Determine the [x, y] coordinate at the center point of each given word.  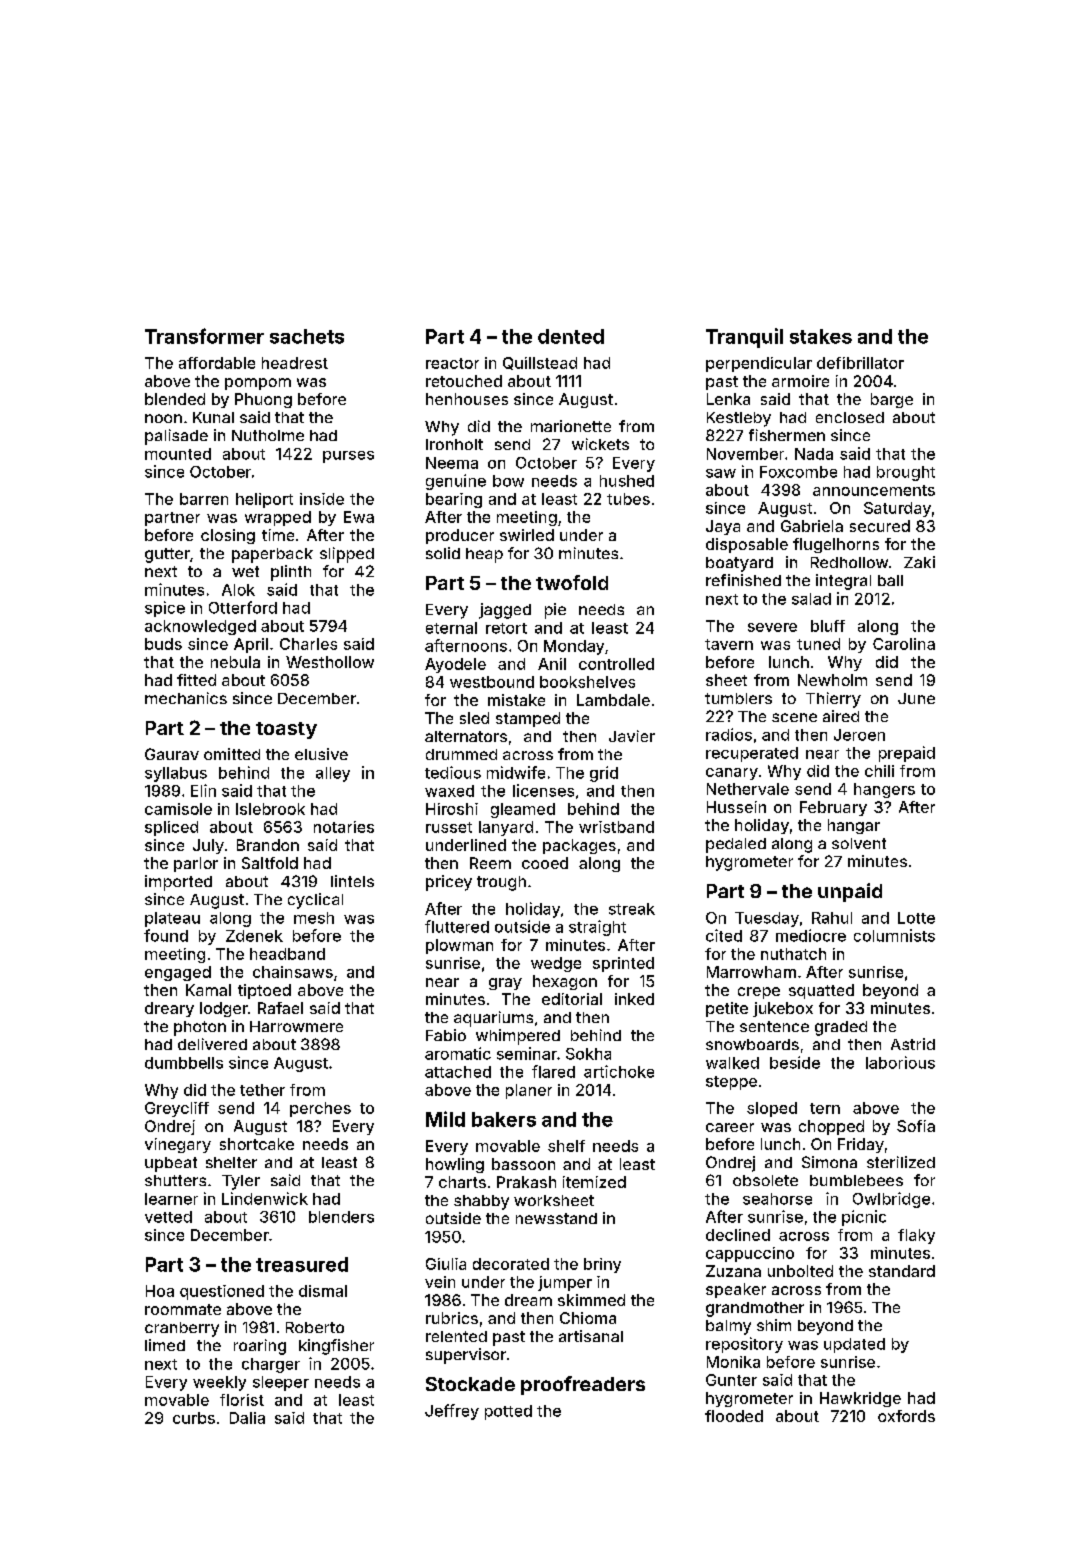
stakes [821, 336]
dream [528, 1300]
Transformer [204, 336]
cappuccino [750, 1254]
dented [571, 336]
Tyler [241, 1182]
